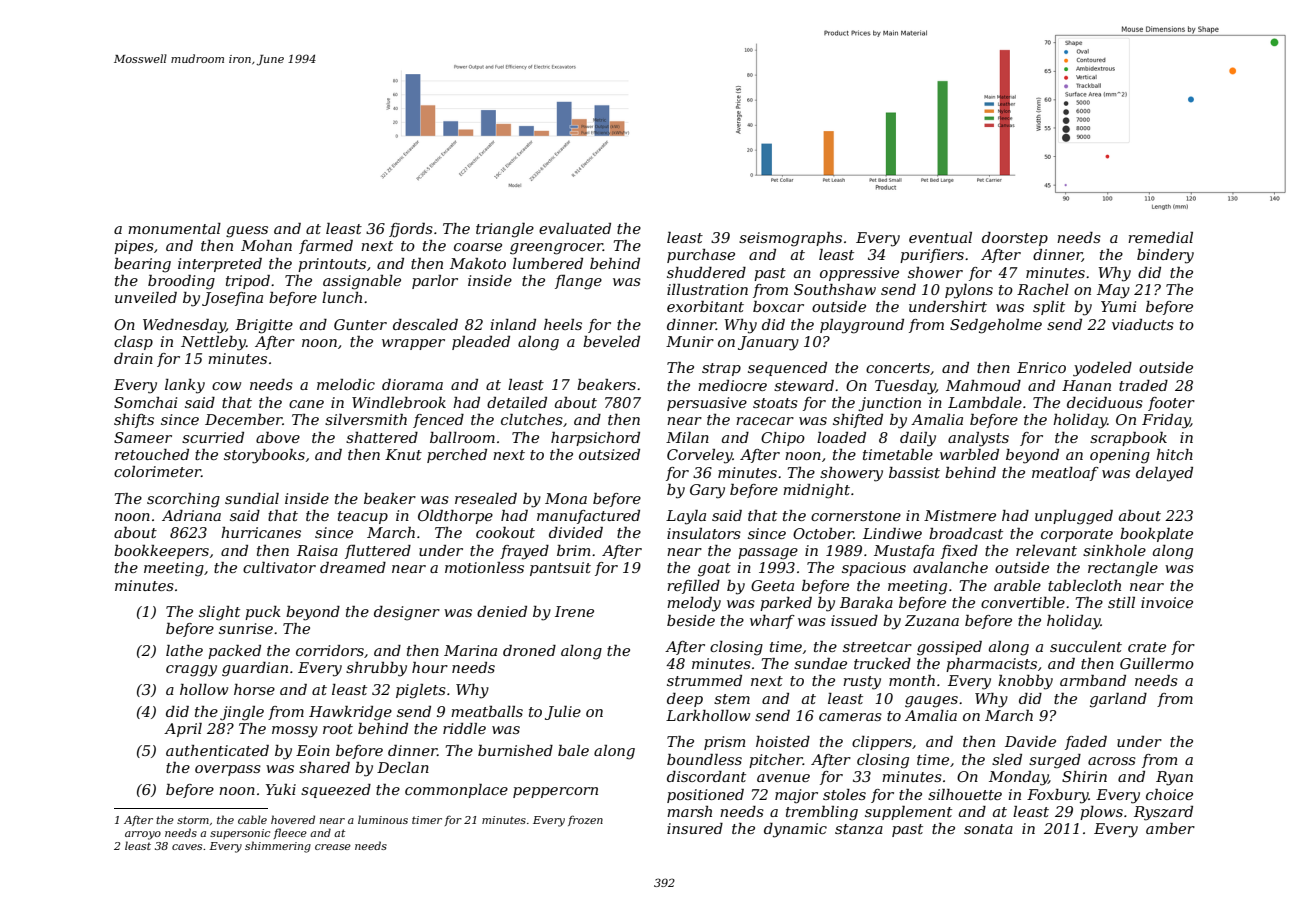  What do you see at coordinates (143, 835) in the screenshot?
I see `arroyo` at bounding box center [143, 835].
